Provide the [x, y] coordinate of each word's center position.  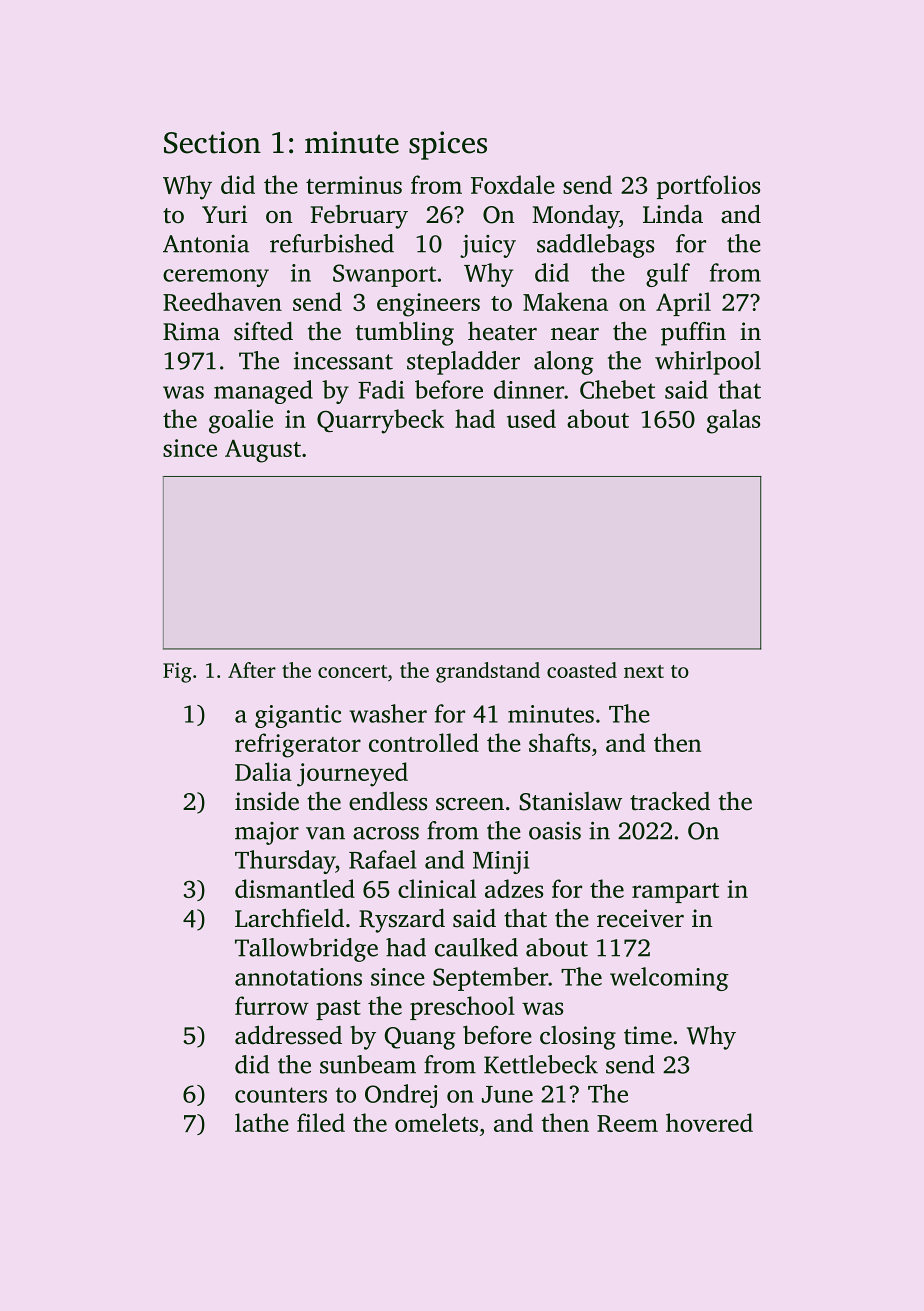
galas [733, 421]
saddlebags [595, 246]
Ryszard [402, 920]
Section [212, 142]
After [252, 670]
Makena [565, 301]
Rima [191, 331]
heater [502, 331]
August [263, 451]
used [531, 418]
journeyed [352, 774]
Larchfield [289, 918]
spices [448, 145]
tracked [670, 801]
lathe [262, 1122]
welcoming [669, 979]
